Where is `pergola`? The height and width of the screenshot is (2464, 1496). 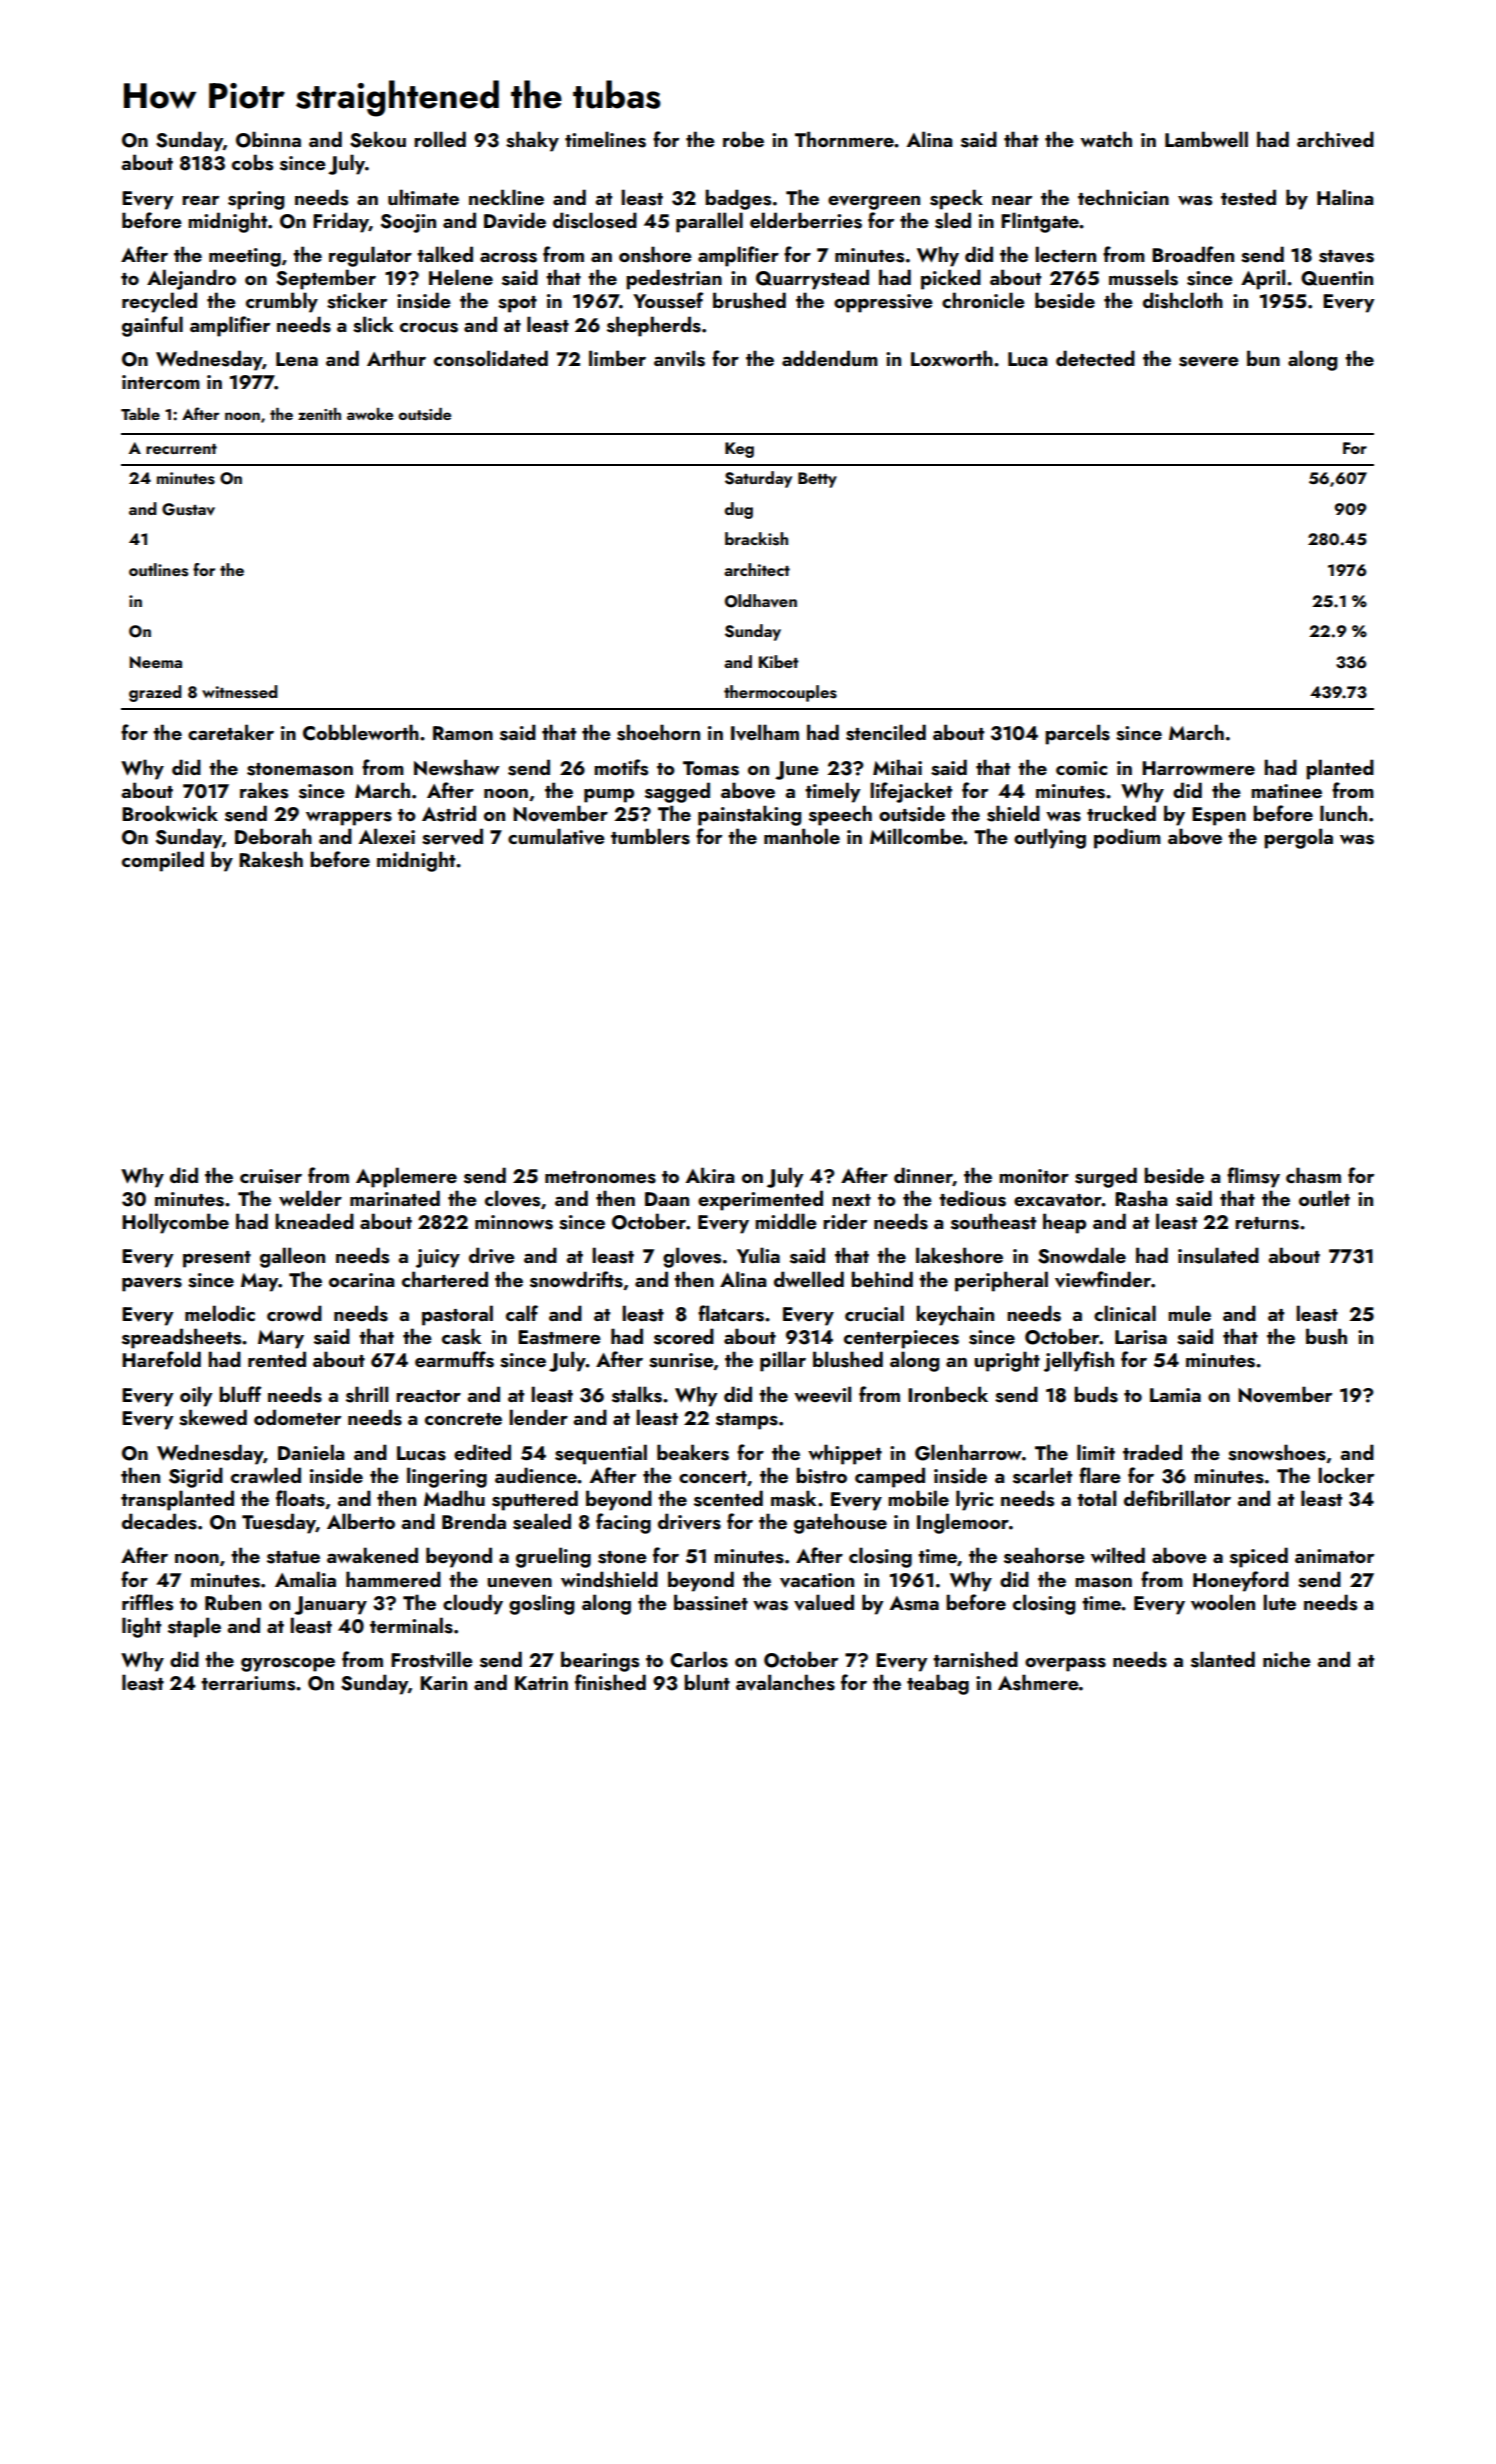 pergola is located at coordinates (1298, 838).
